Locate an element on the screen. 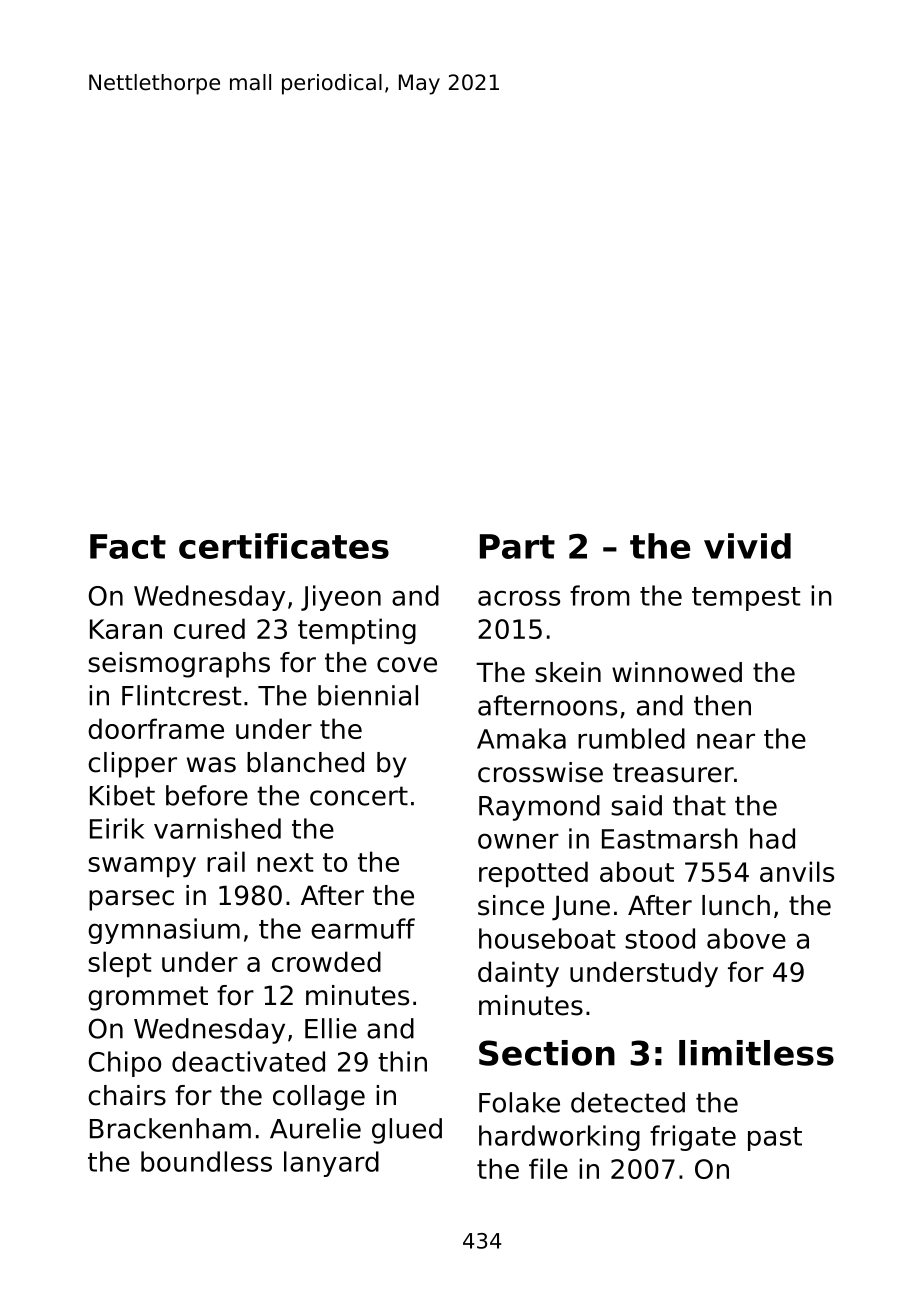 Image resolution: width=924 pixels, height=1311 pixels. skein is located at coordinates (568, 672).
